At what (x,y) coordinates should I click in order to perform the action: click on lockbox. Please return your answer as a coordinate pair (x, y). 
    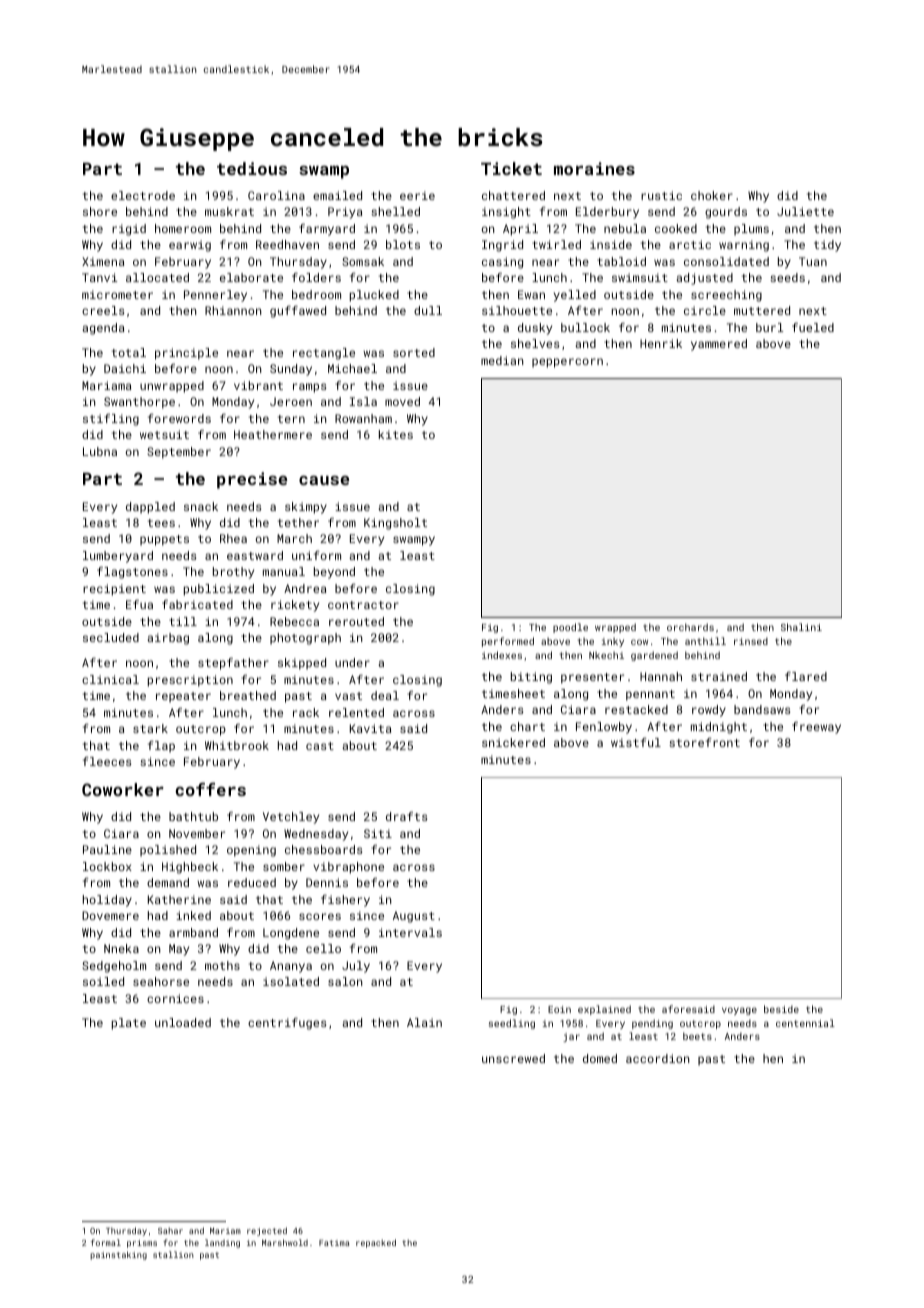
    Looking at the image, I should click on (107, 866).
